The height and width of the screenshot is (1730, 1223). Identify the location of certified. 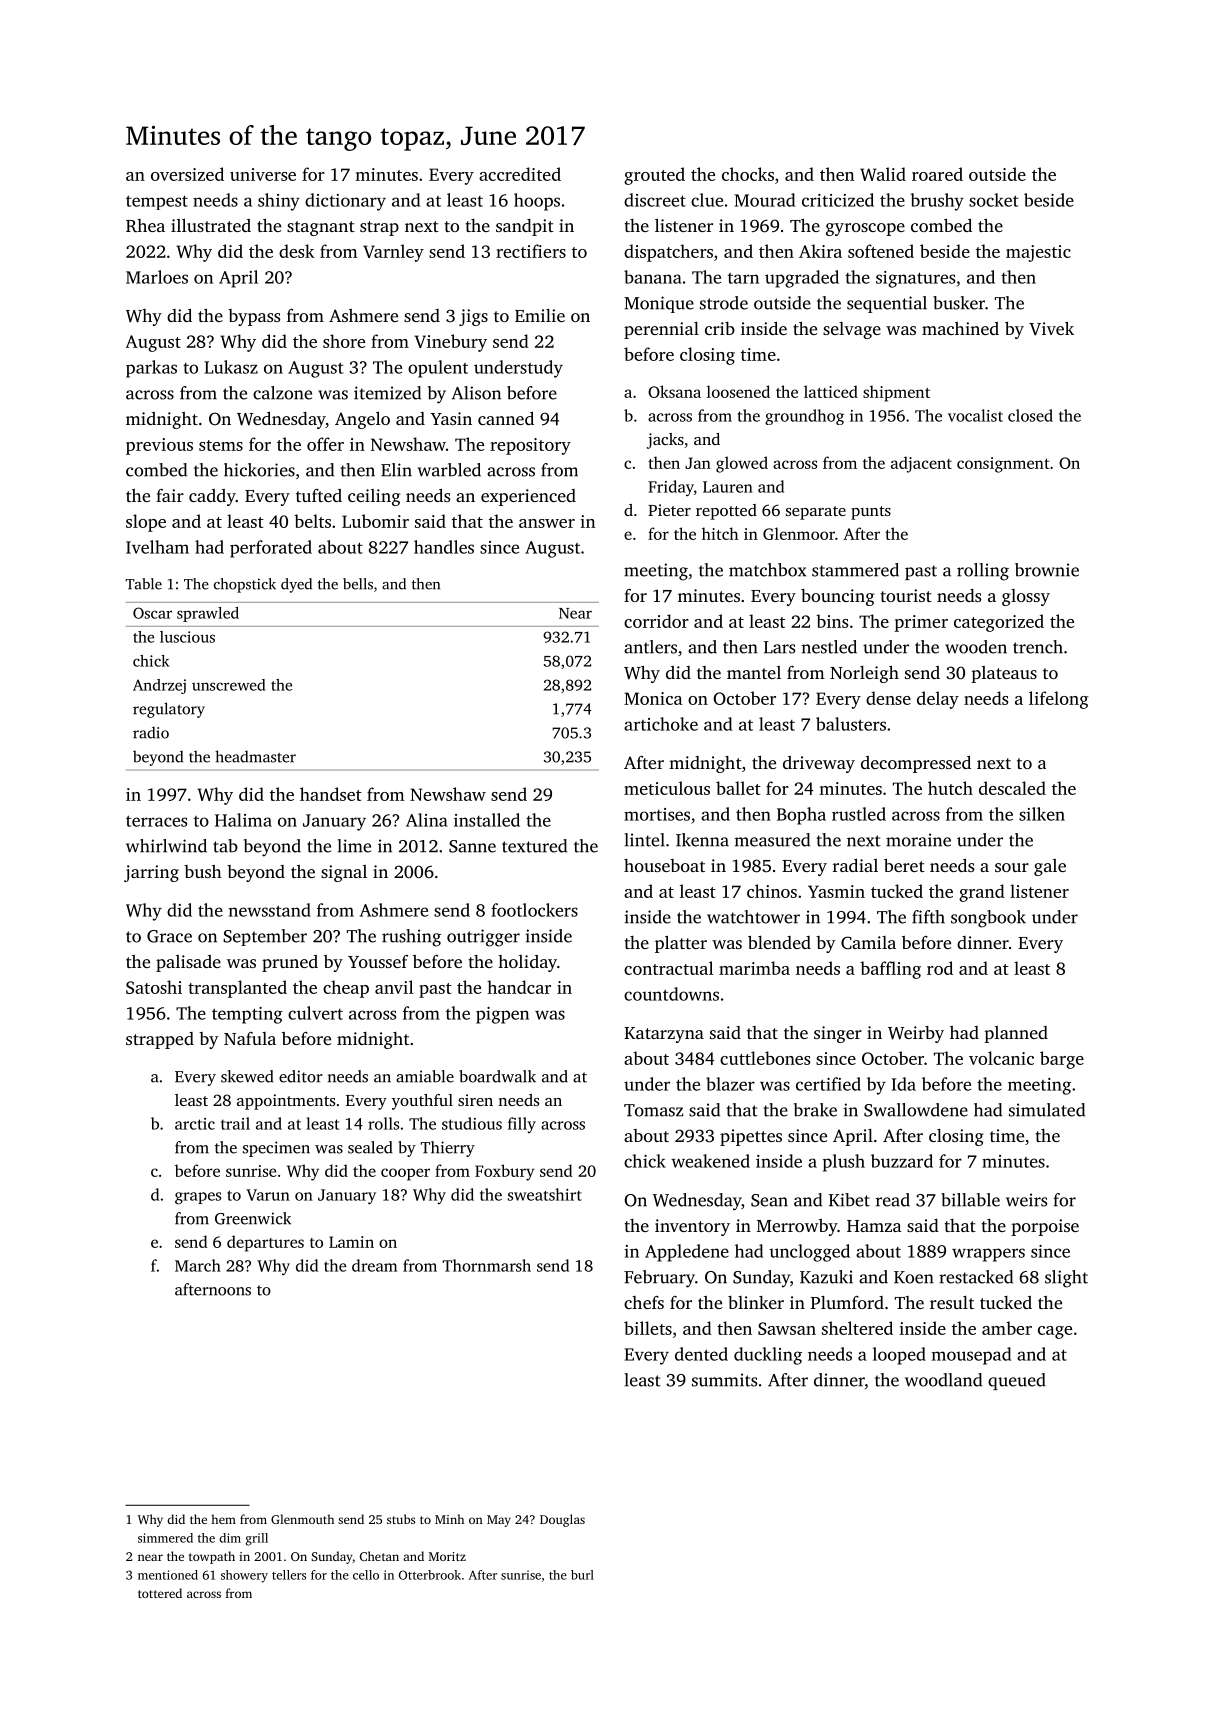
(828, 1084).
